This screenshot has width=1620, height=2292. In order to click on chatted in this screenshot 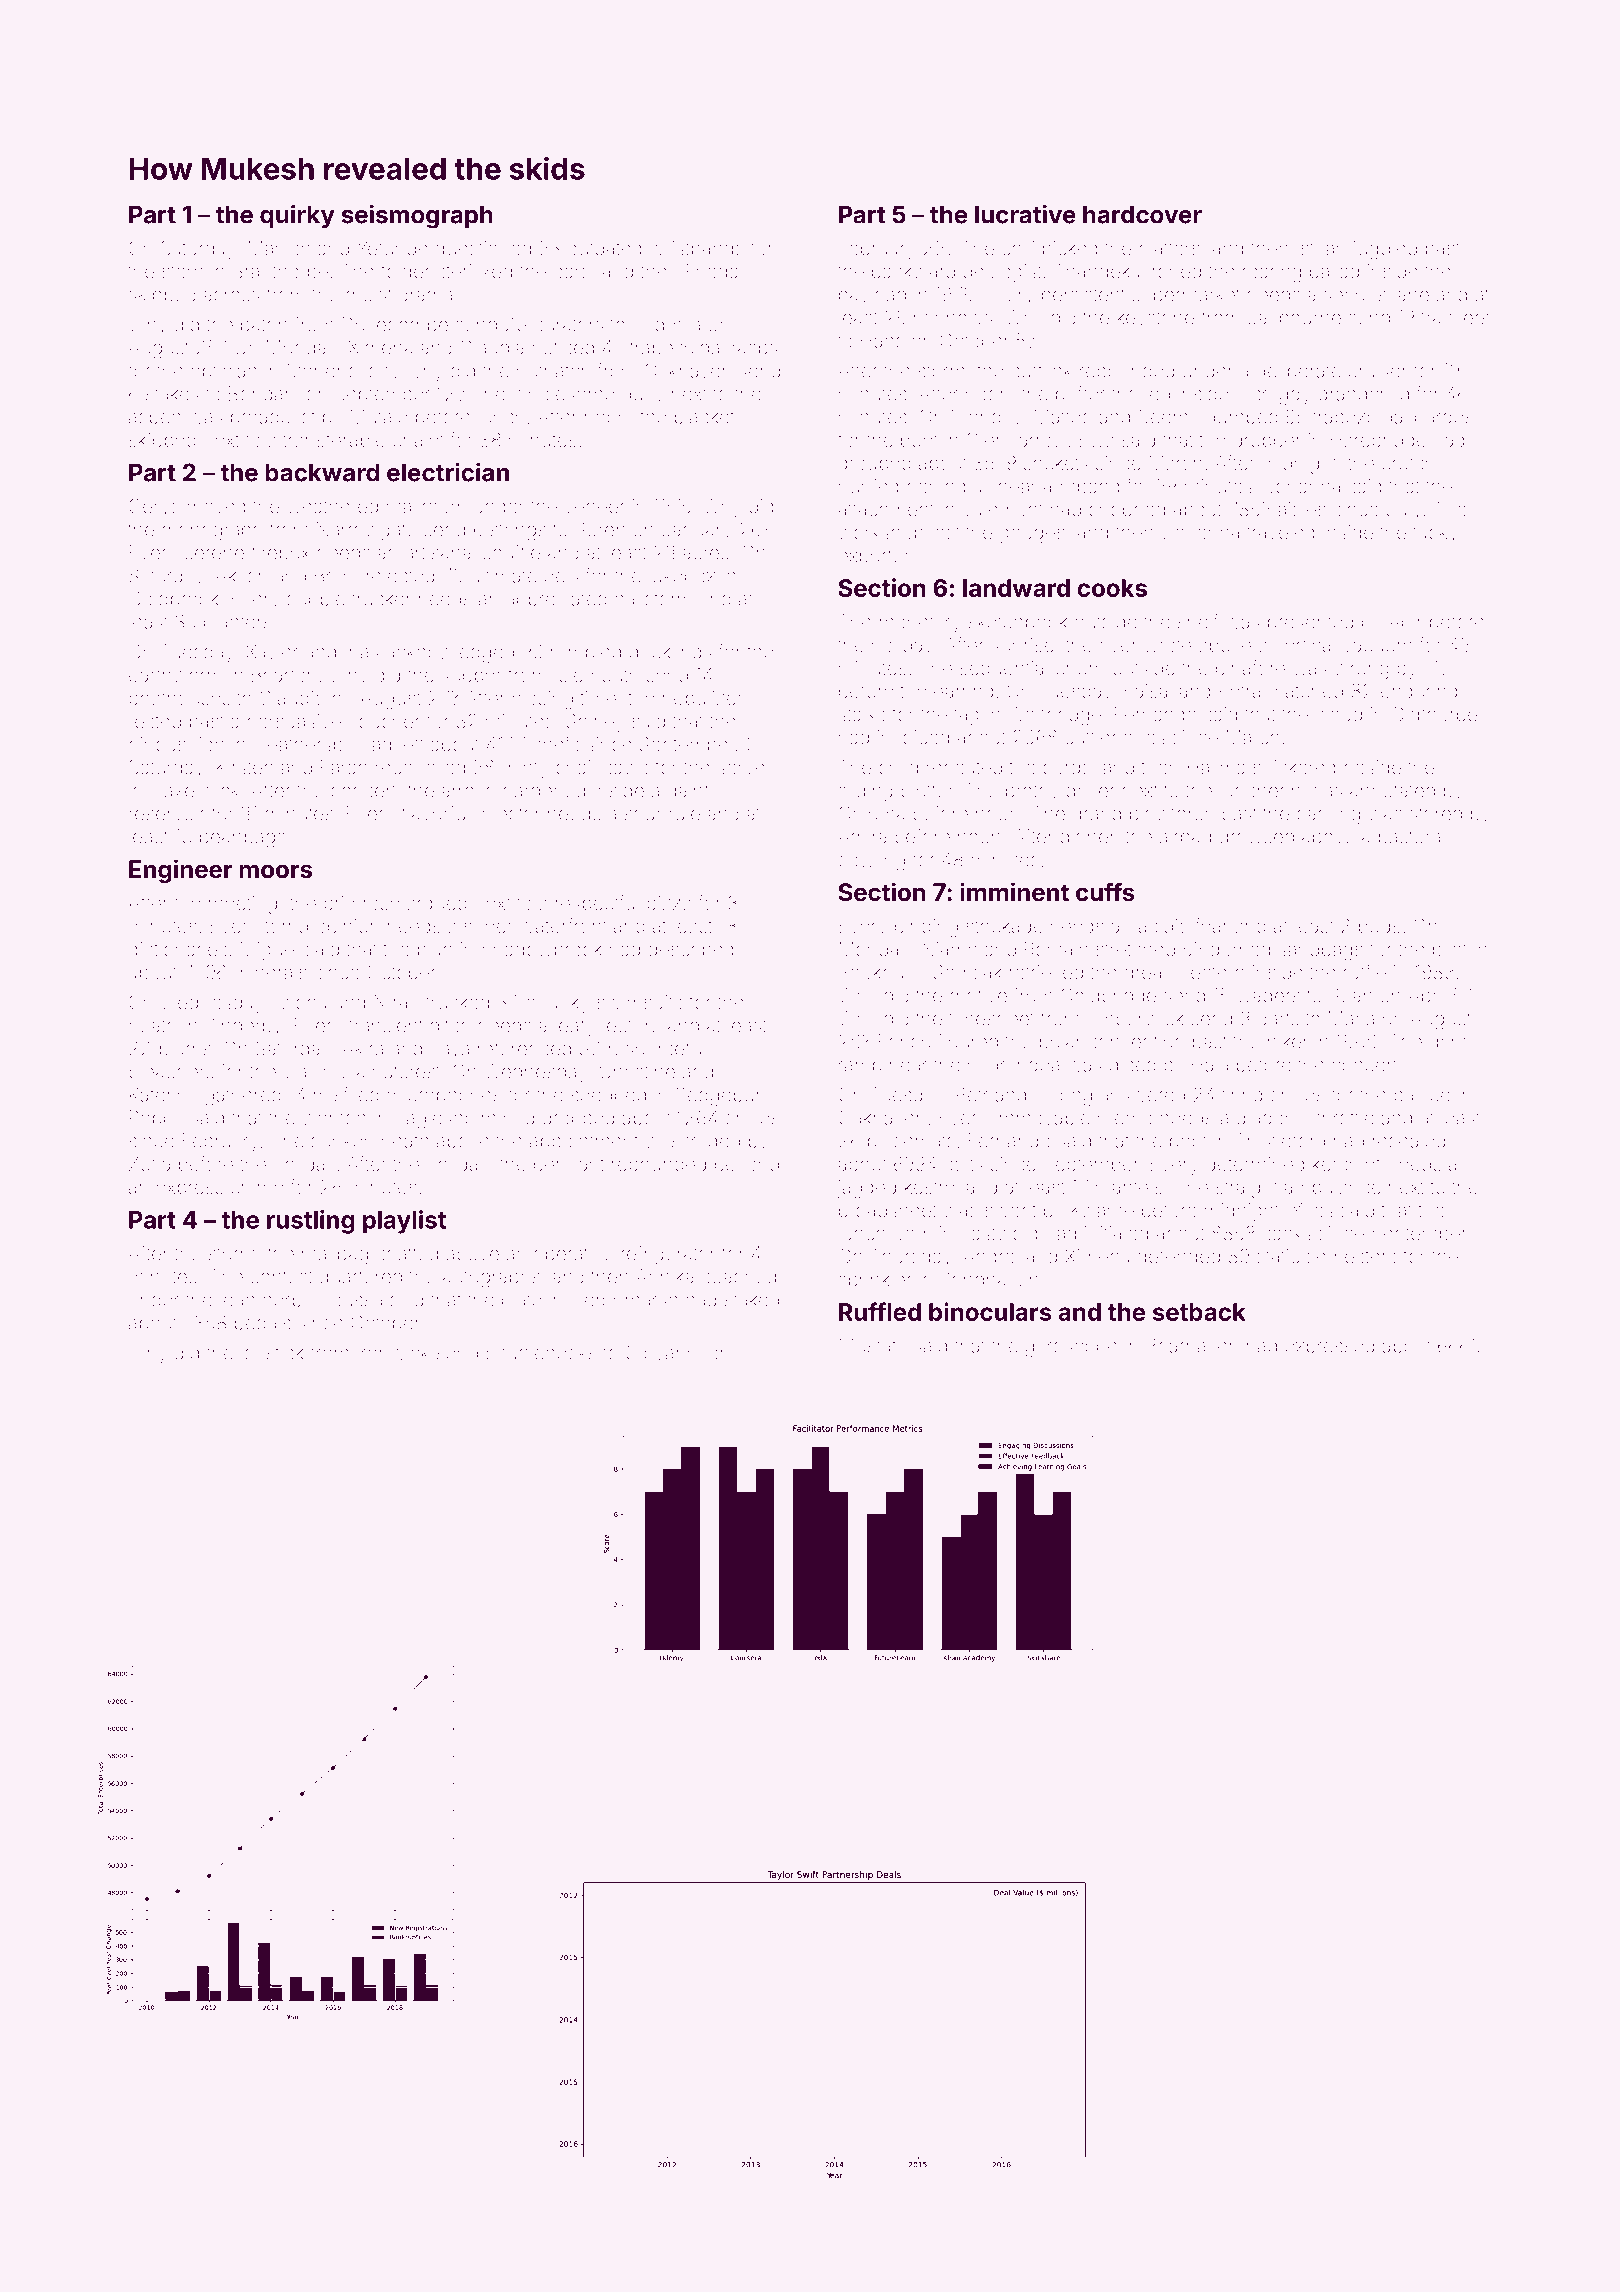, I will do `click(407, 1253)`.
